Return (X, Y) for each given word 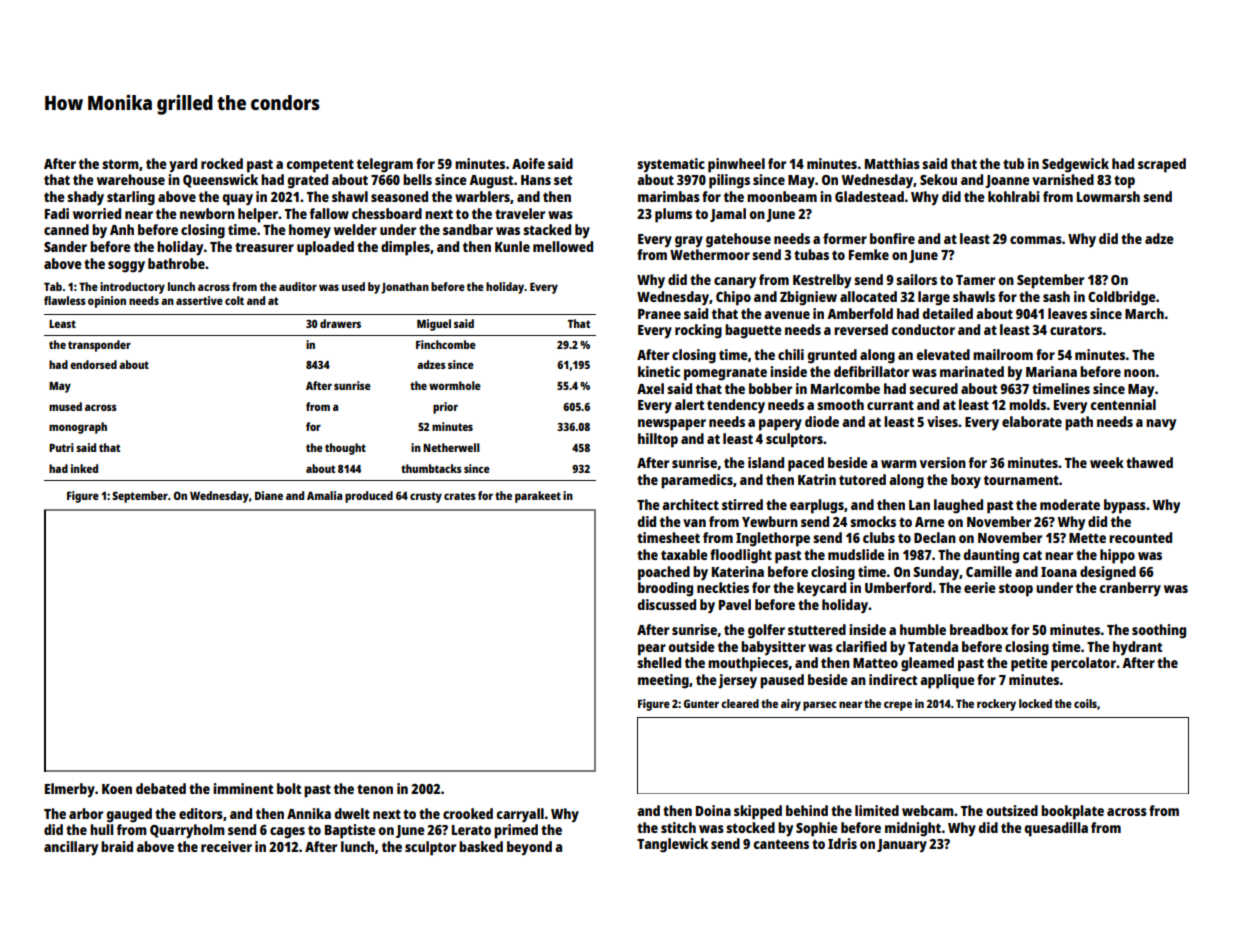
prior (445, 408)
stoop (1016, 590)
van (694, 523)
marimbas (669, 196)
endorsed (93, 364)
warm (899, 464)
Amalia (325, 495)
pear (652, 650)
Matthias (892, 163)
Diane (269, 495)
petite (1029, 664)
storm (120, 164)
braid (117, 846)
